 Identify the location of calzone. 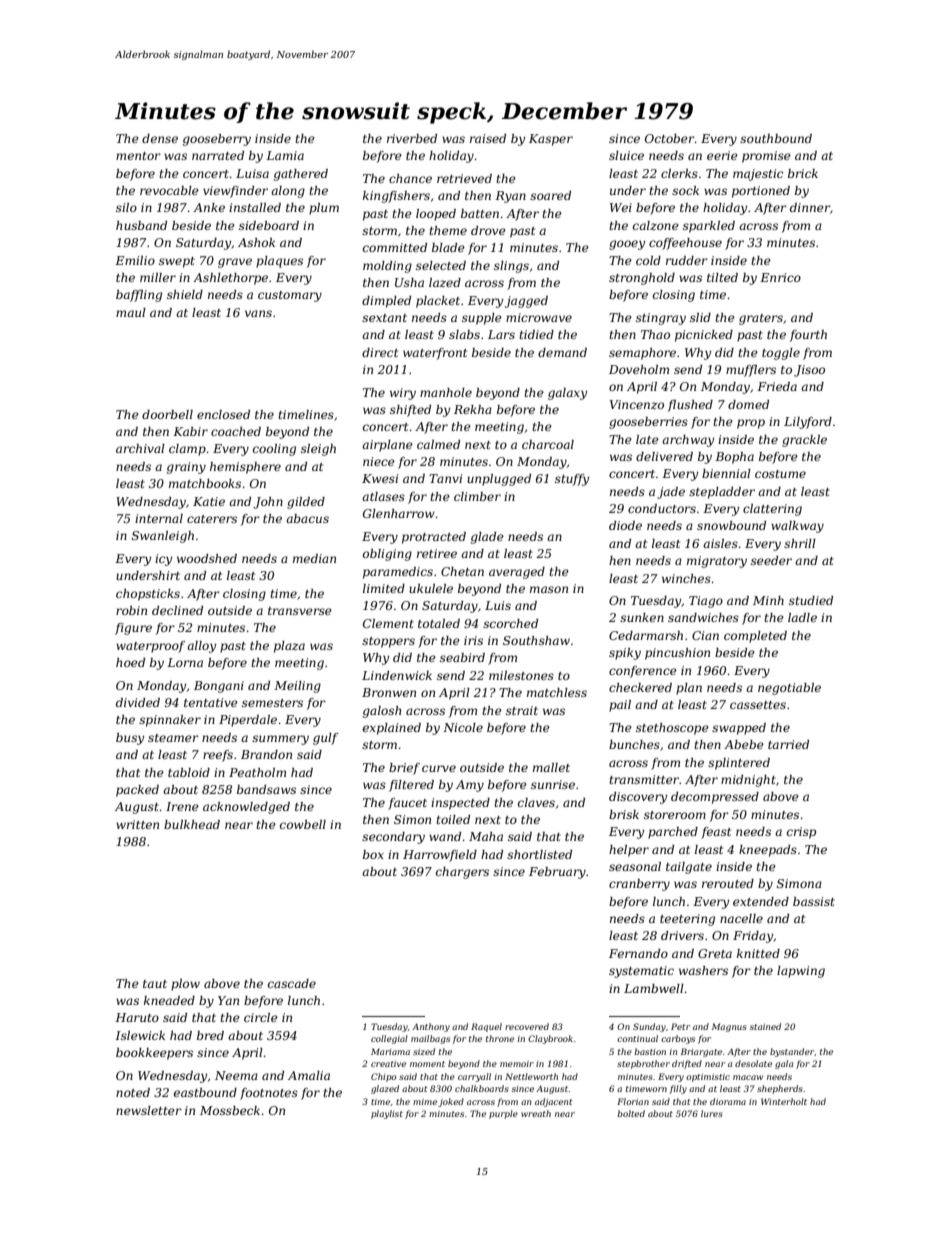
(656, 225).
